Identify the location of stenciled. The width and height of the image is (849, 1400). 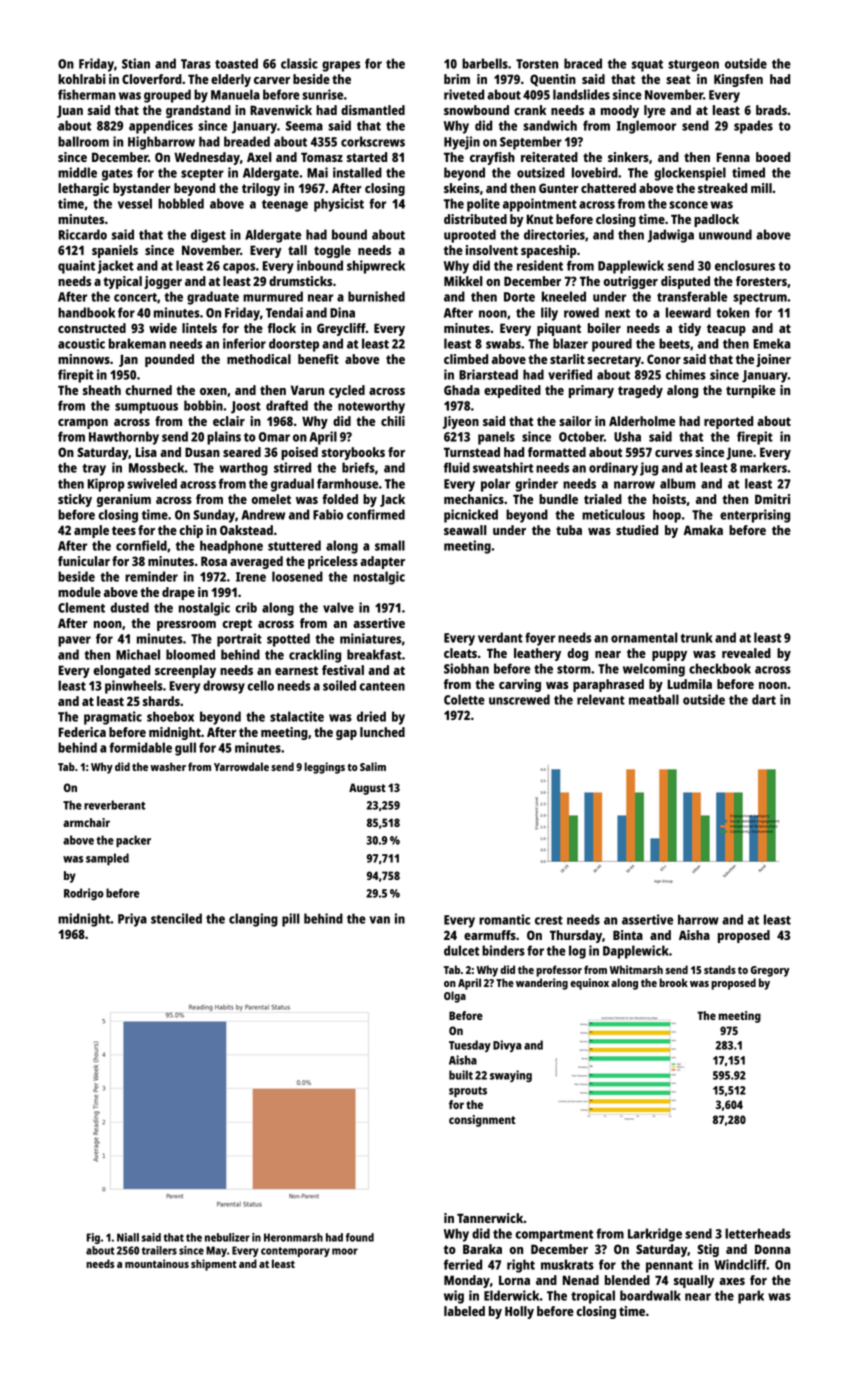
(176, 918).
